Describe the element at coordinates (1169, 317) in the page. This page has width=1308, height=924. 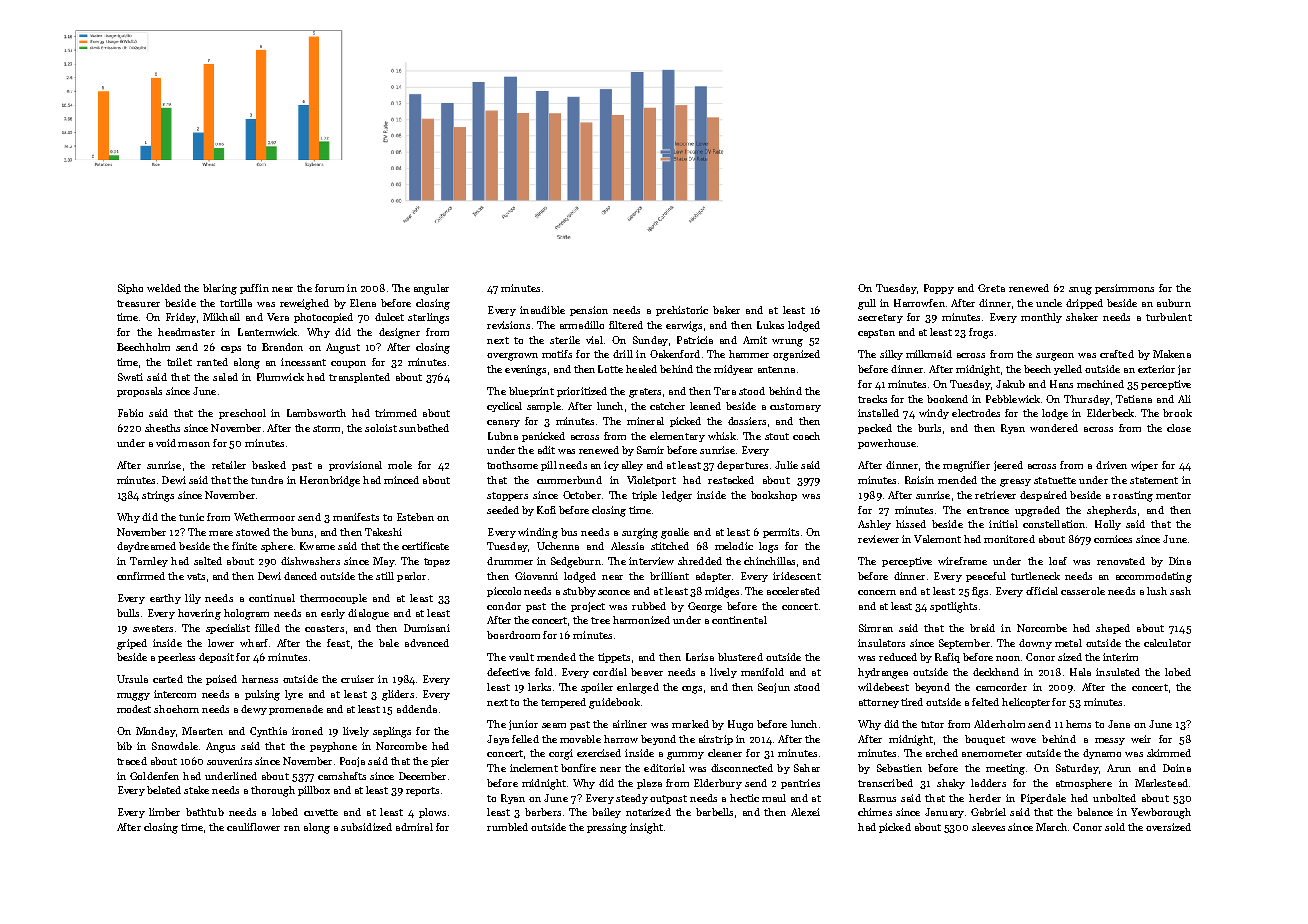
I see `turbulent` at that location.
